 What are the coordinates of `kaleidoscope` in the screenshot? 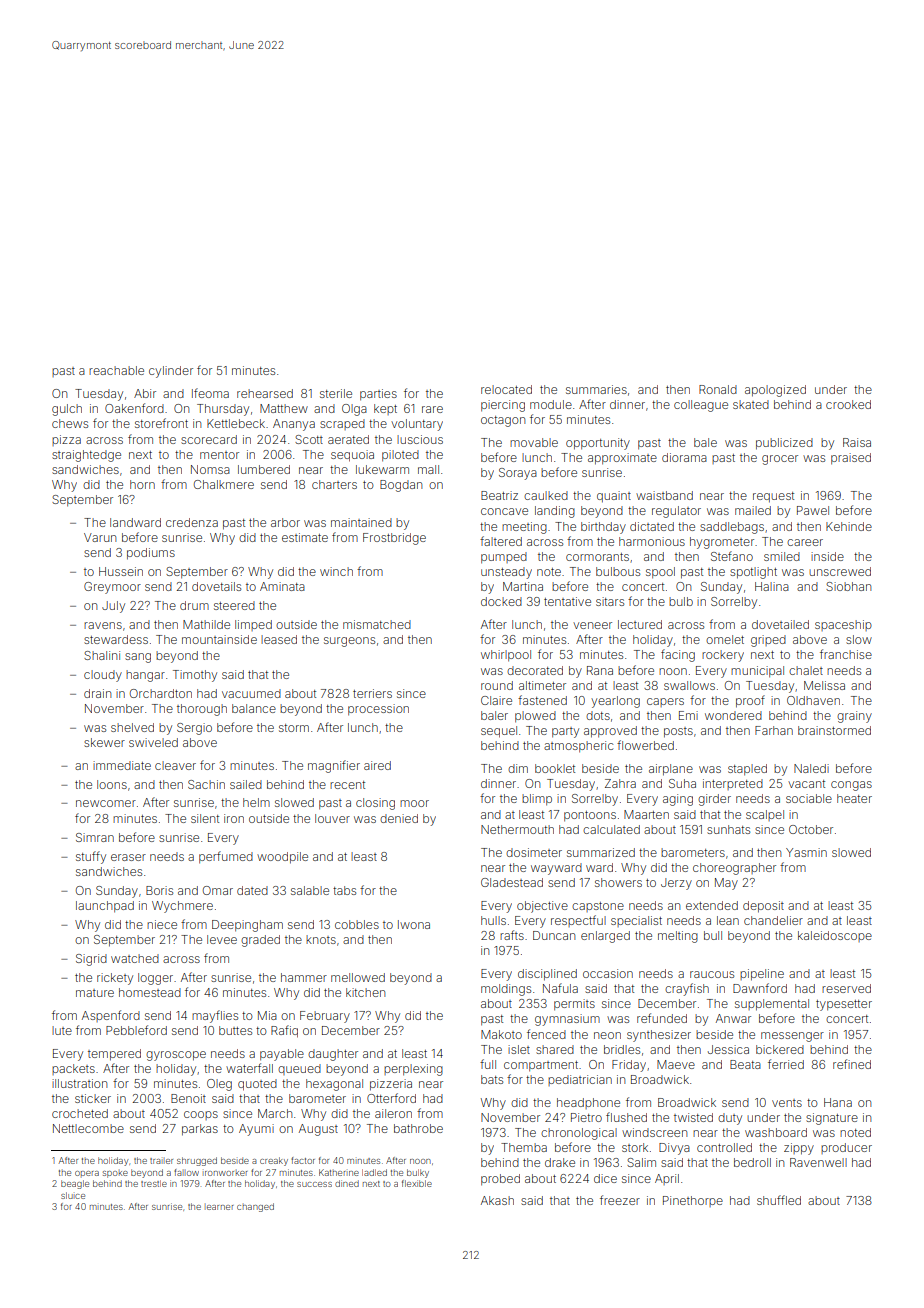 It's located at (835, 936).
